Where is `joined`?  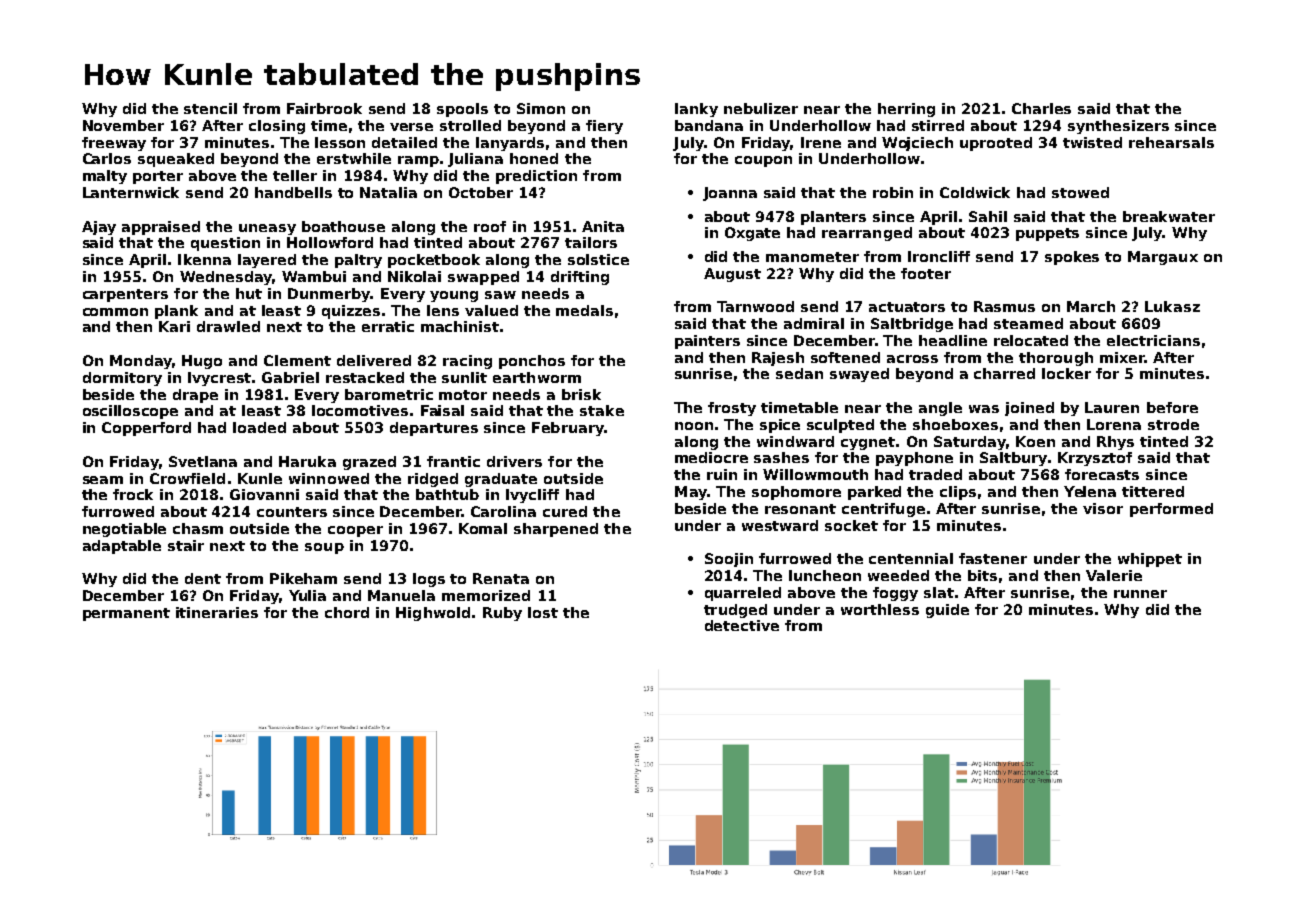 joined is located at coordinates (1029, 409).
